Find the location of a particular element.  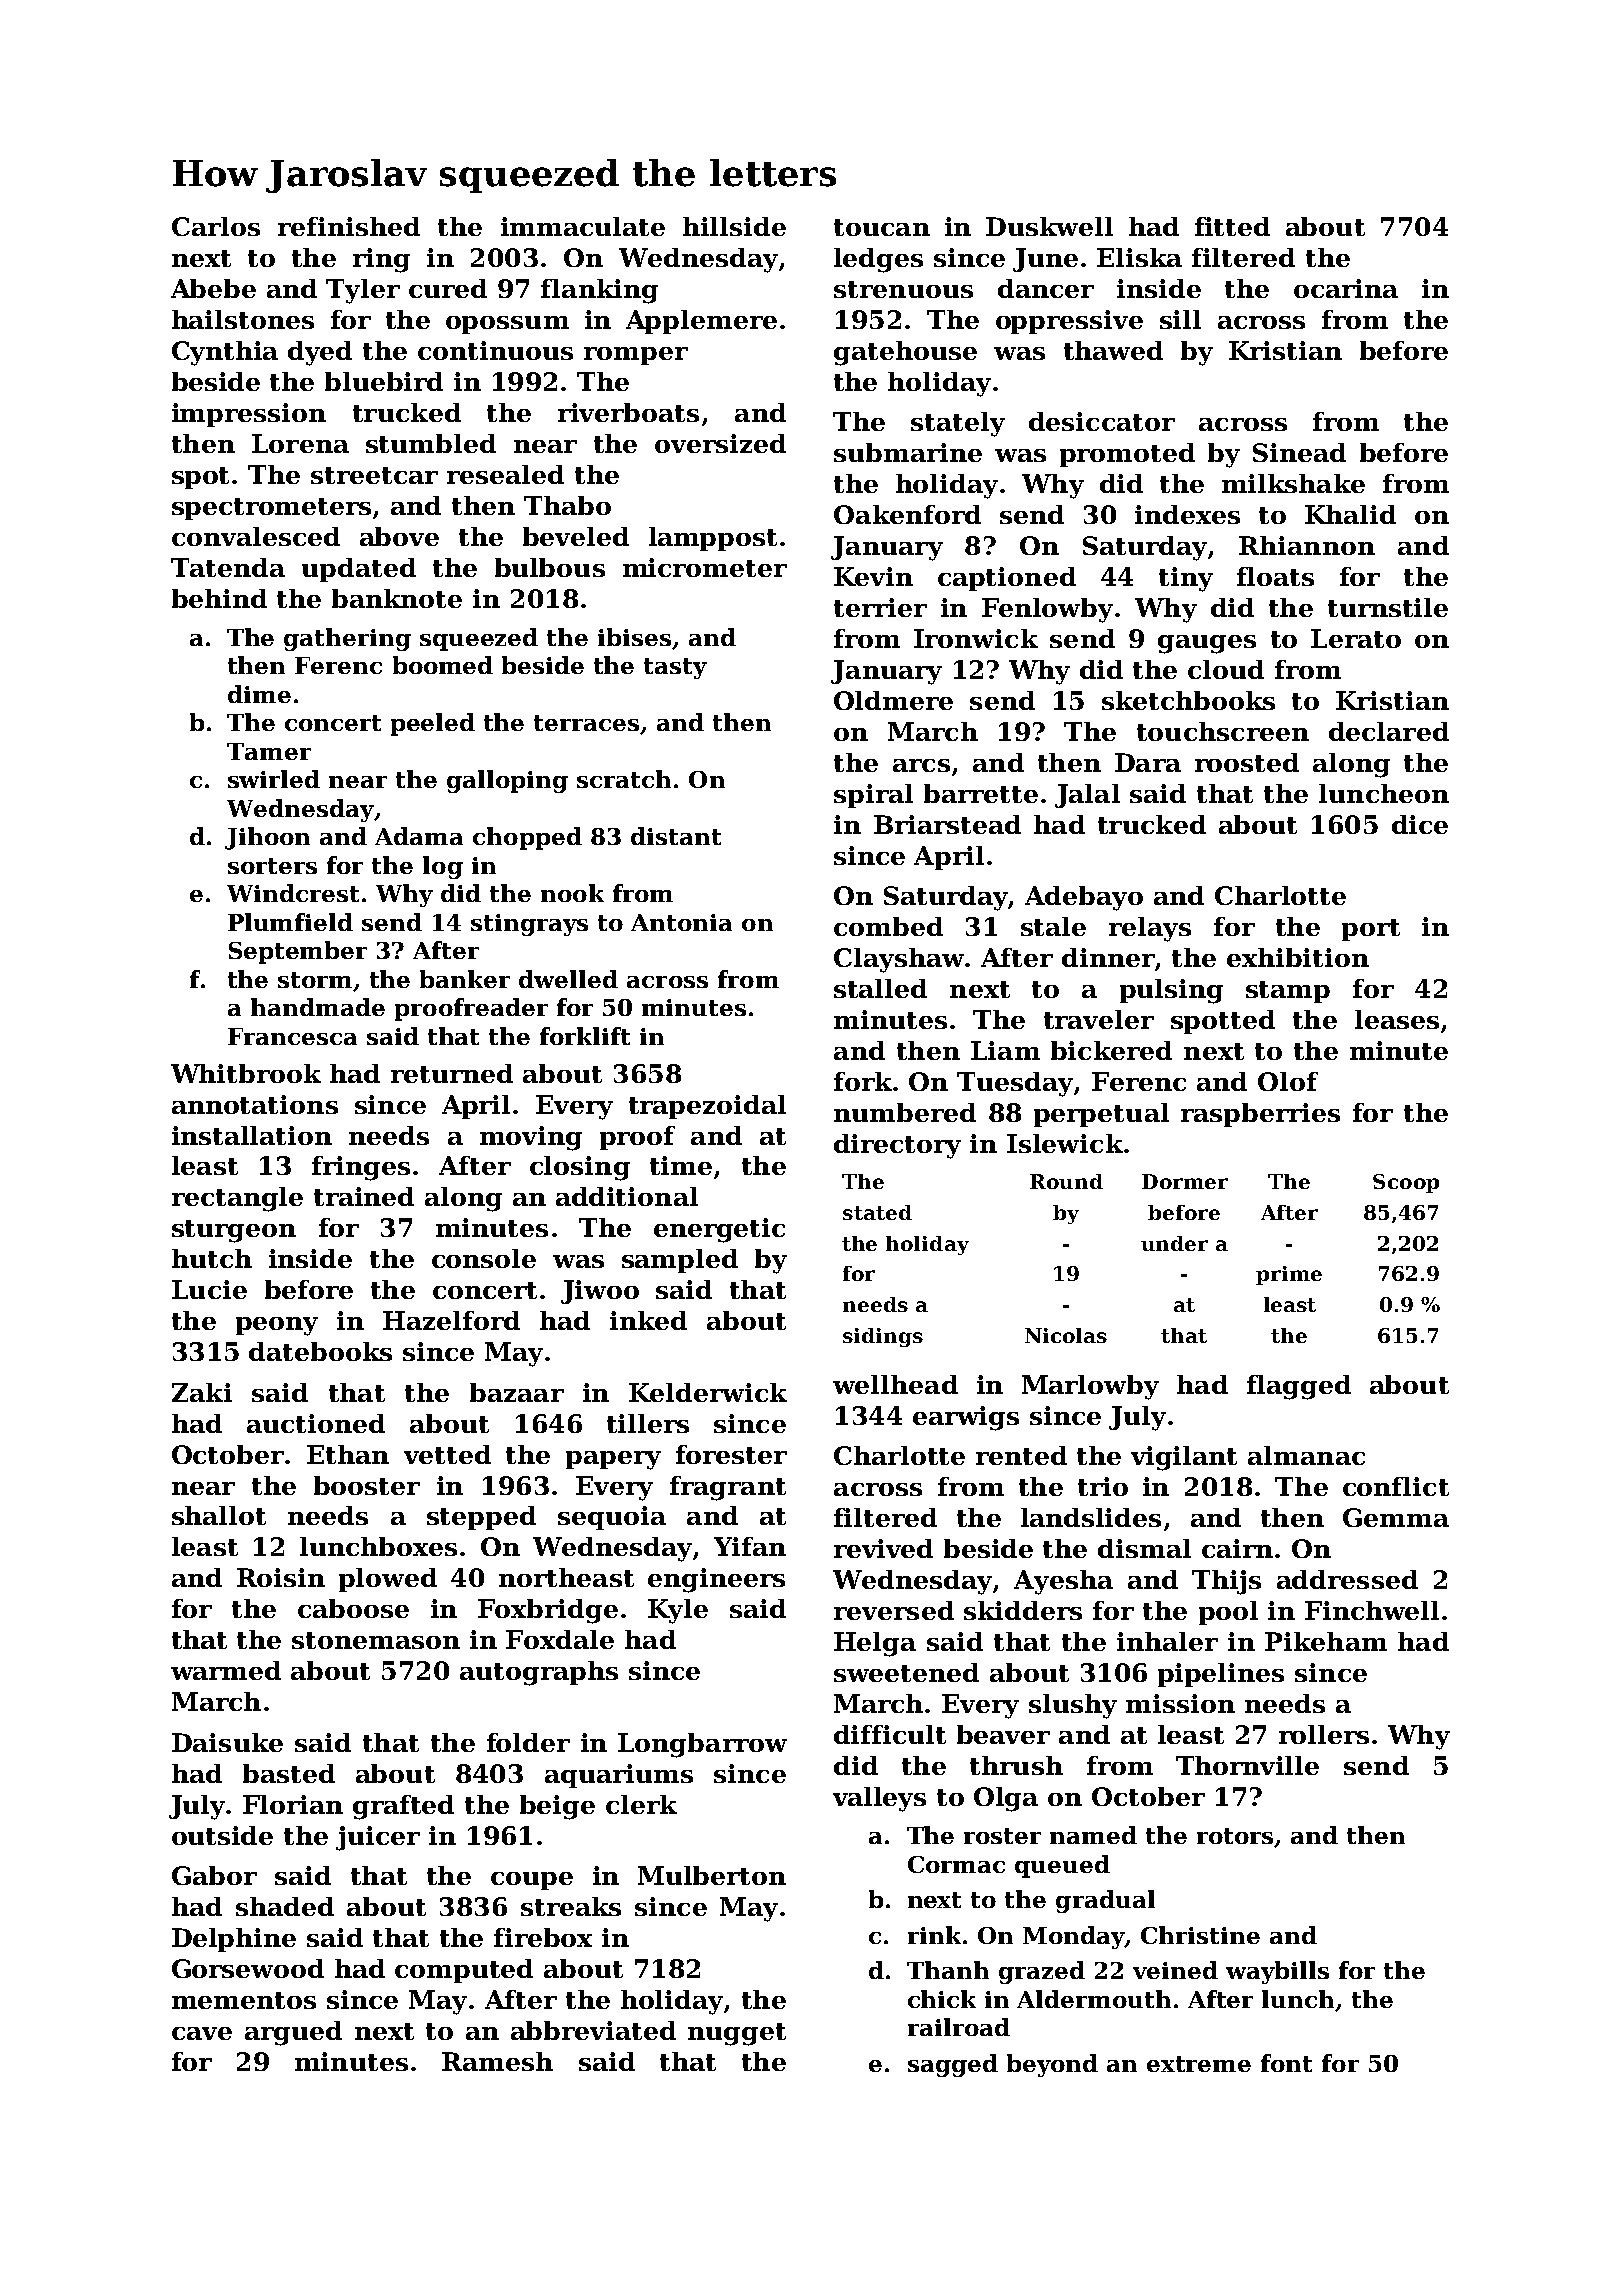

Carlos is located at coordinates (216, 226).
